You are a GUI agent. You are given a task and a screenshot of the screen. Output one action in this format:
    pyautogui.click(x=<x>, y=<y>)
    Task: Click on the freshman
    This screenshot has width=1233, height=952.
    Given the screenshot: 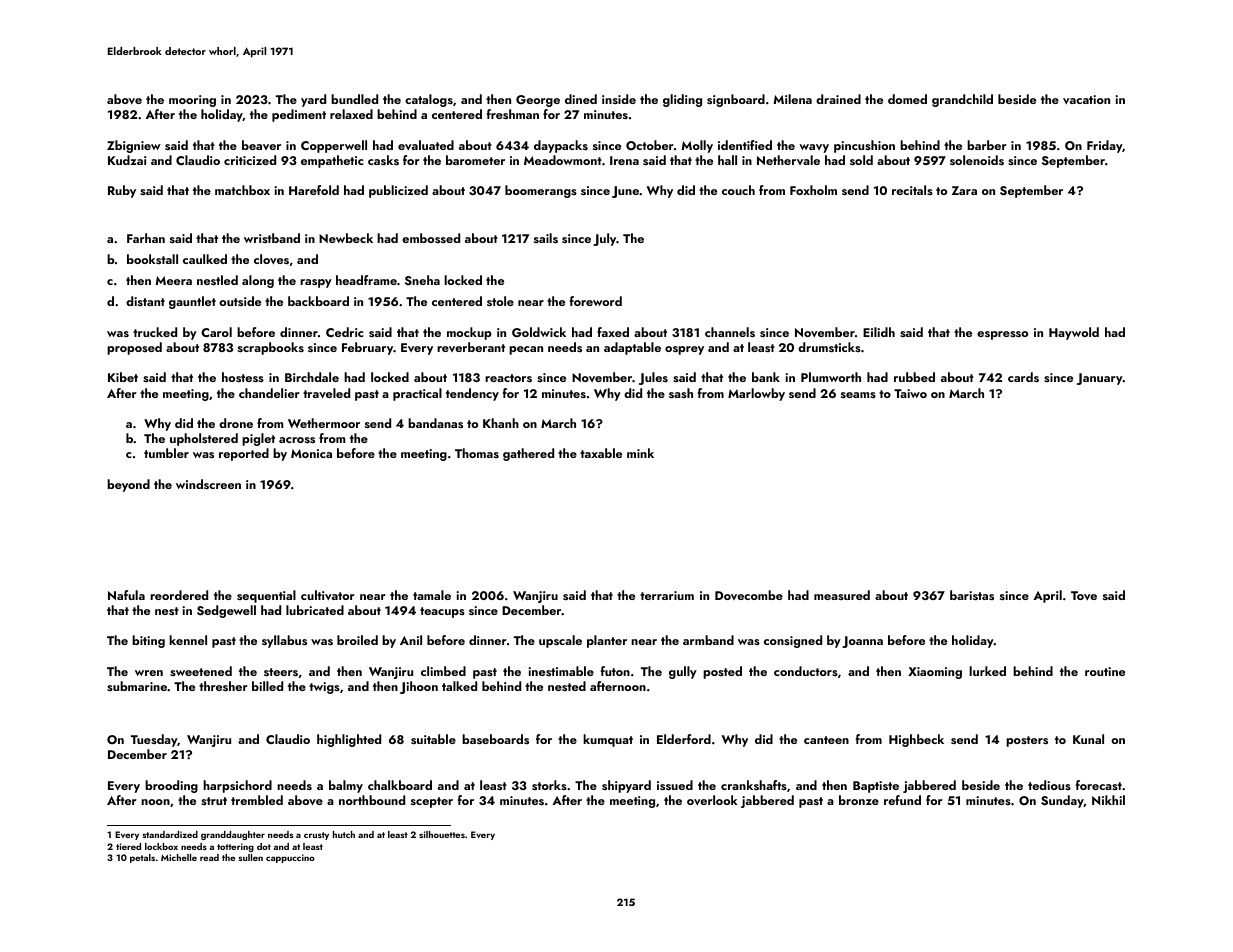 What is the action you would take?
    pyautogui.click(x=513, y=114)
